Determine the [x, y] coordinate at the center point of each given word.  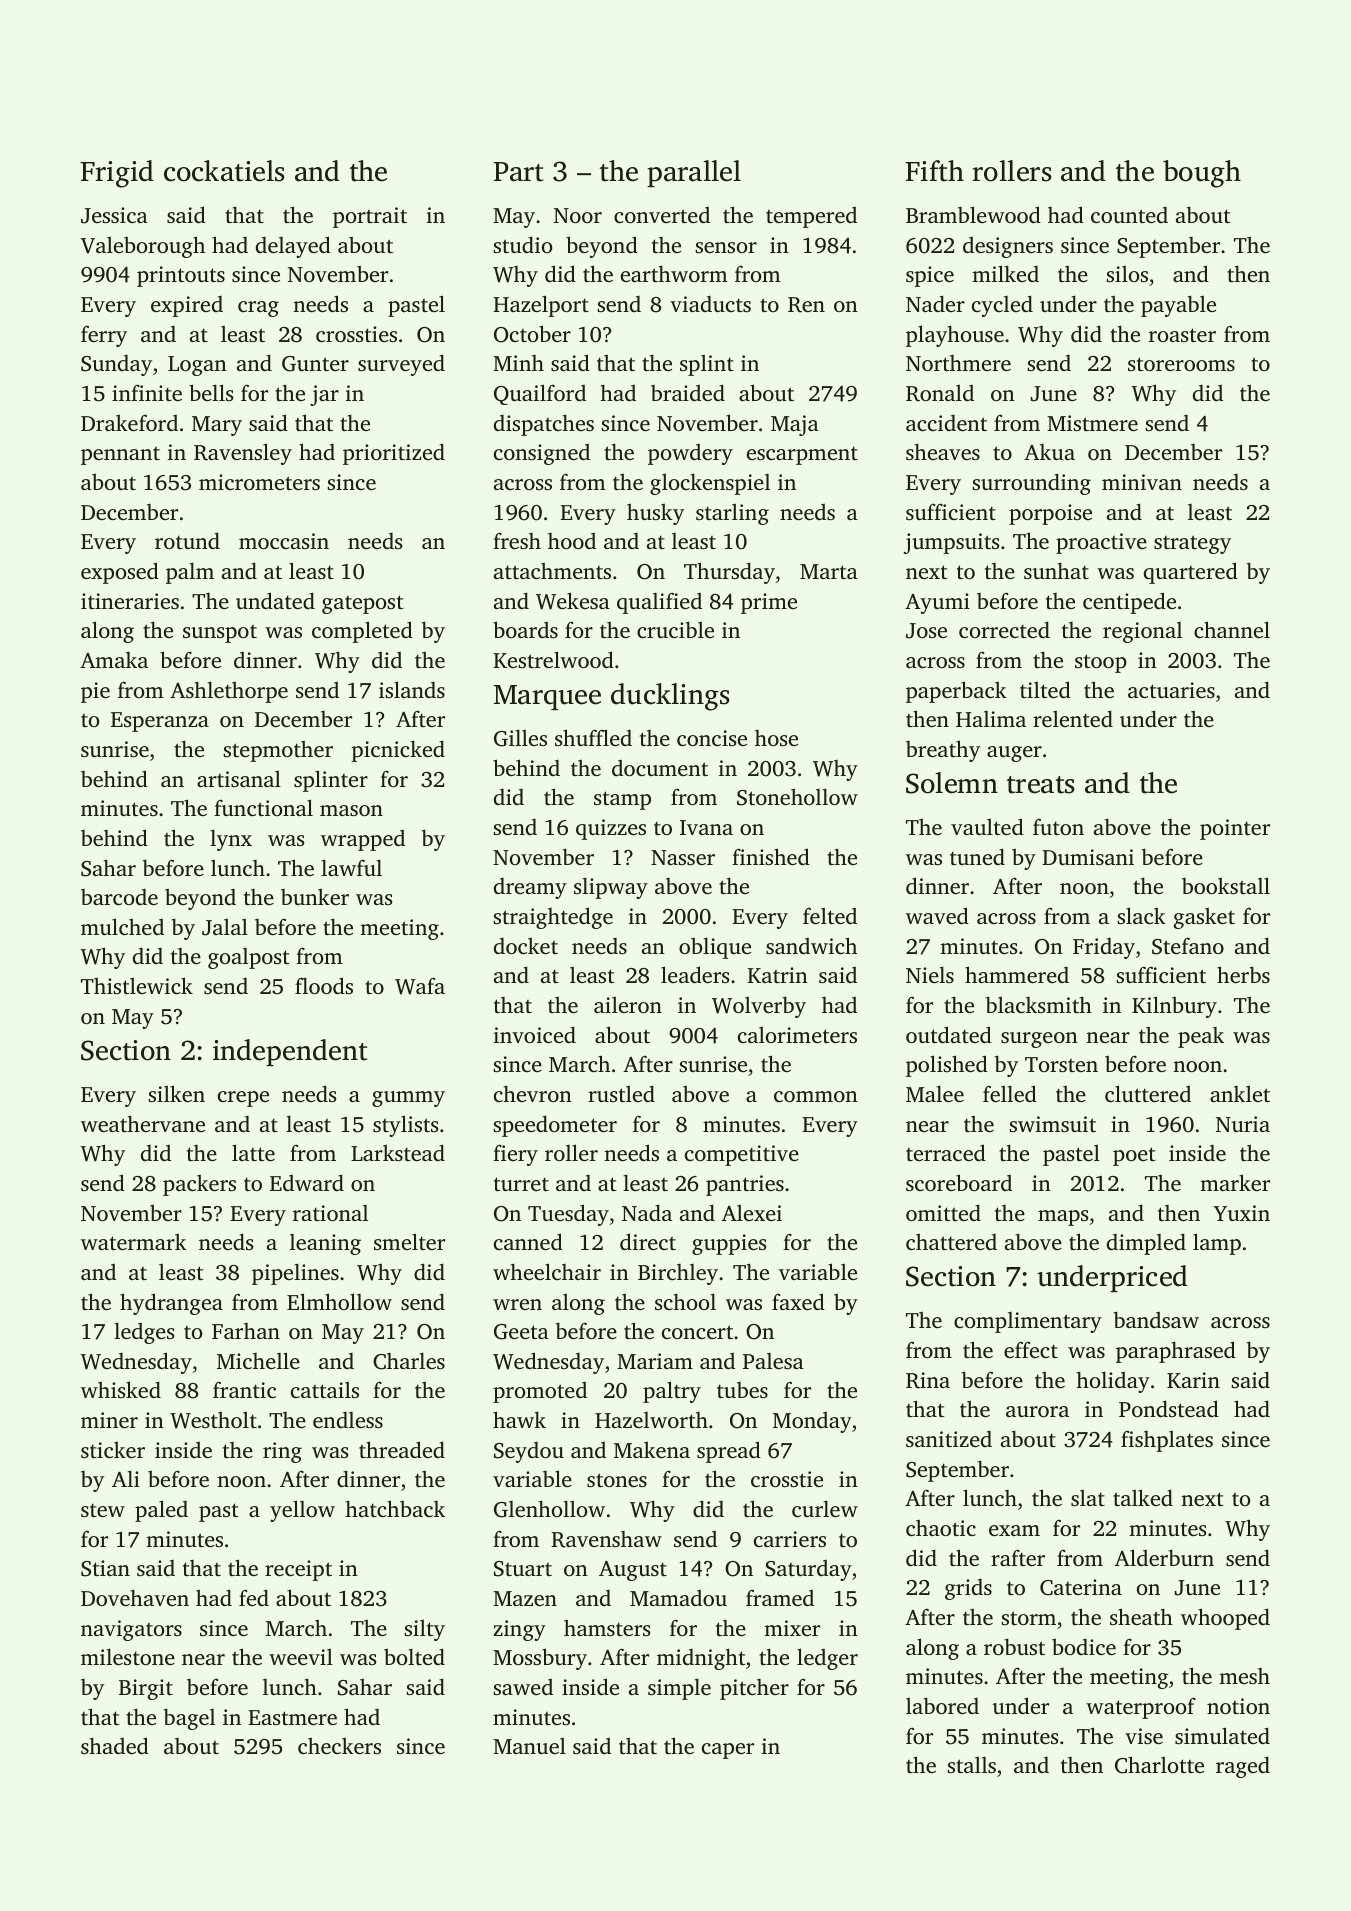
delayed [293, 247]
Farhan [246, 1331]
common [816, 1096]
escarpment [802, 455]
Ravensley [243, 454]
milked [1005, 273]
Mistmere [1092, 423]
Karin [1193, 1380]
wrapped [363, 840]
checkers [339, 1746]
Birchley [678, 1274]
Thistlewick [137, 985]
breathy [943, 751]
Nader [935, 303]
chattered [951, 1242]
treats [1041, 785]
